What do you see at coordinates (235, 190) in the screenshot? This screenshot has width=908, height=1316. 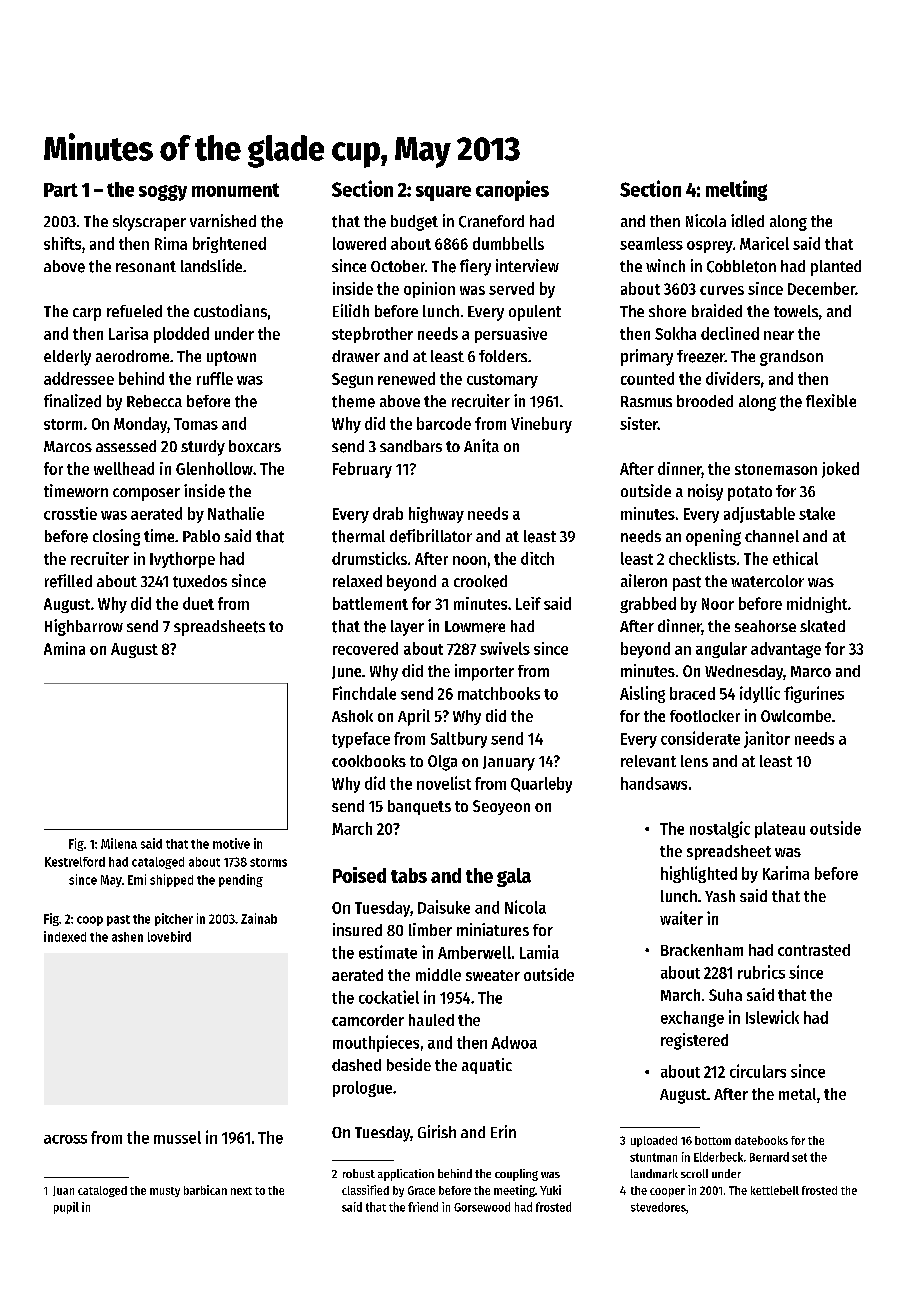 I see `monument` at bounding box center [235, 190].
